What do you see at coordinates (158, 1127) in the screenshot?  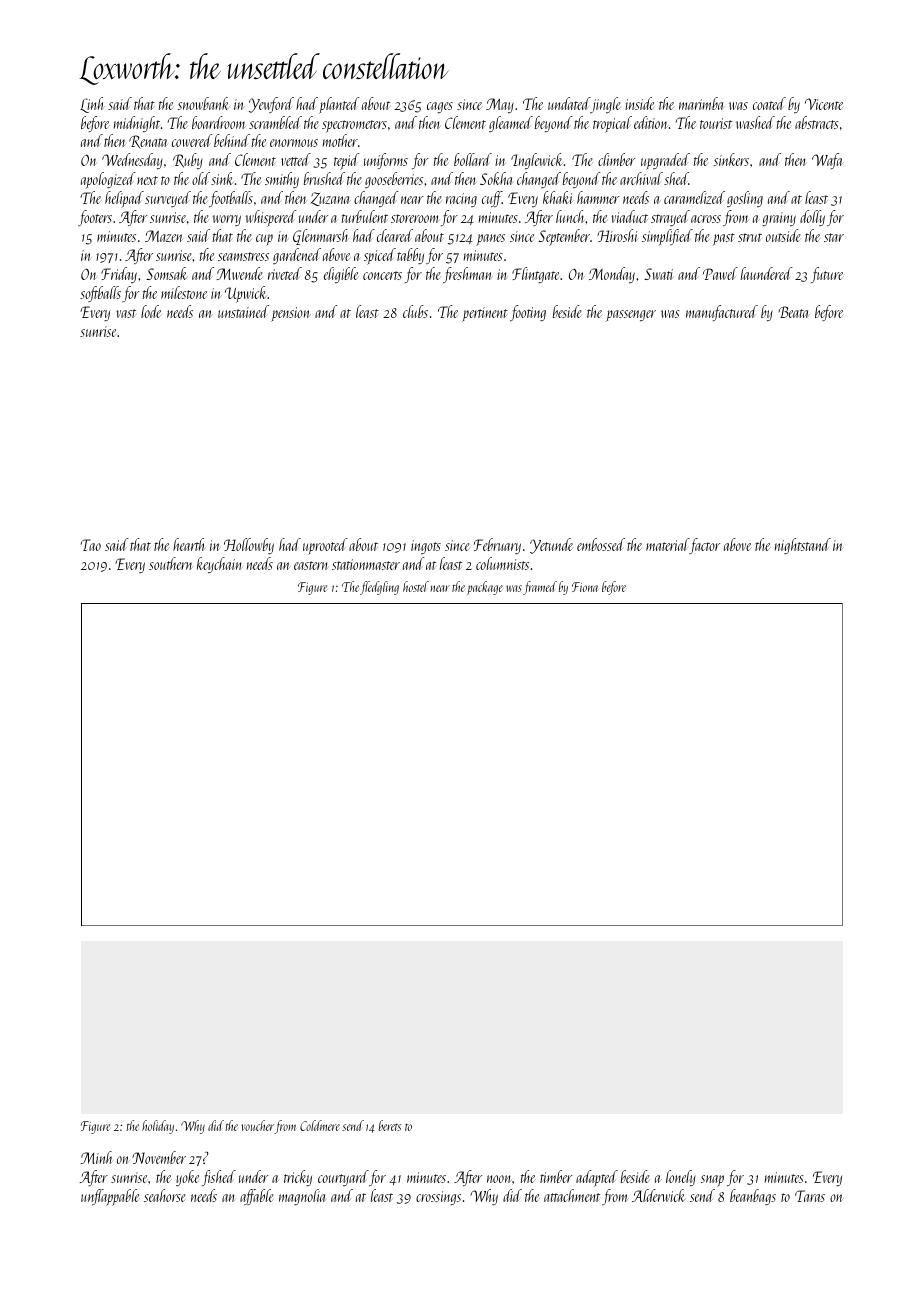 I see `holiday` at bounding box center [158, 1127].
